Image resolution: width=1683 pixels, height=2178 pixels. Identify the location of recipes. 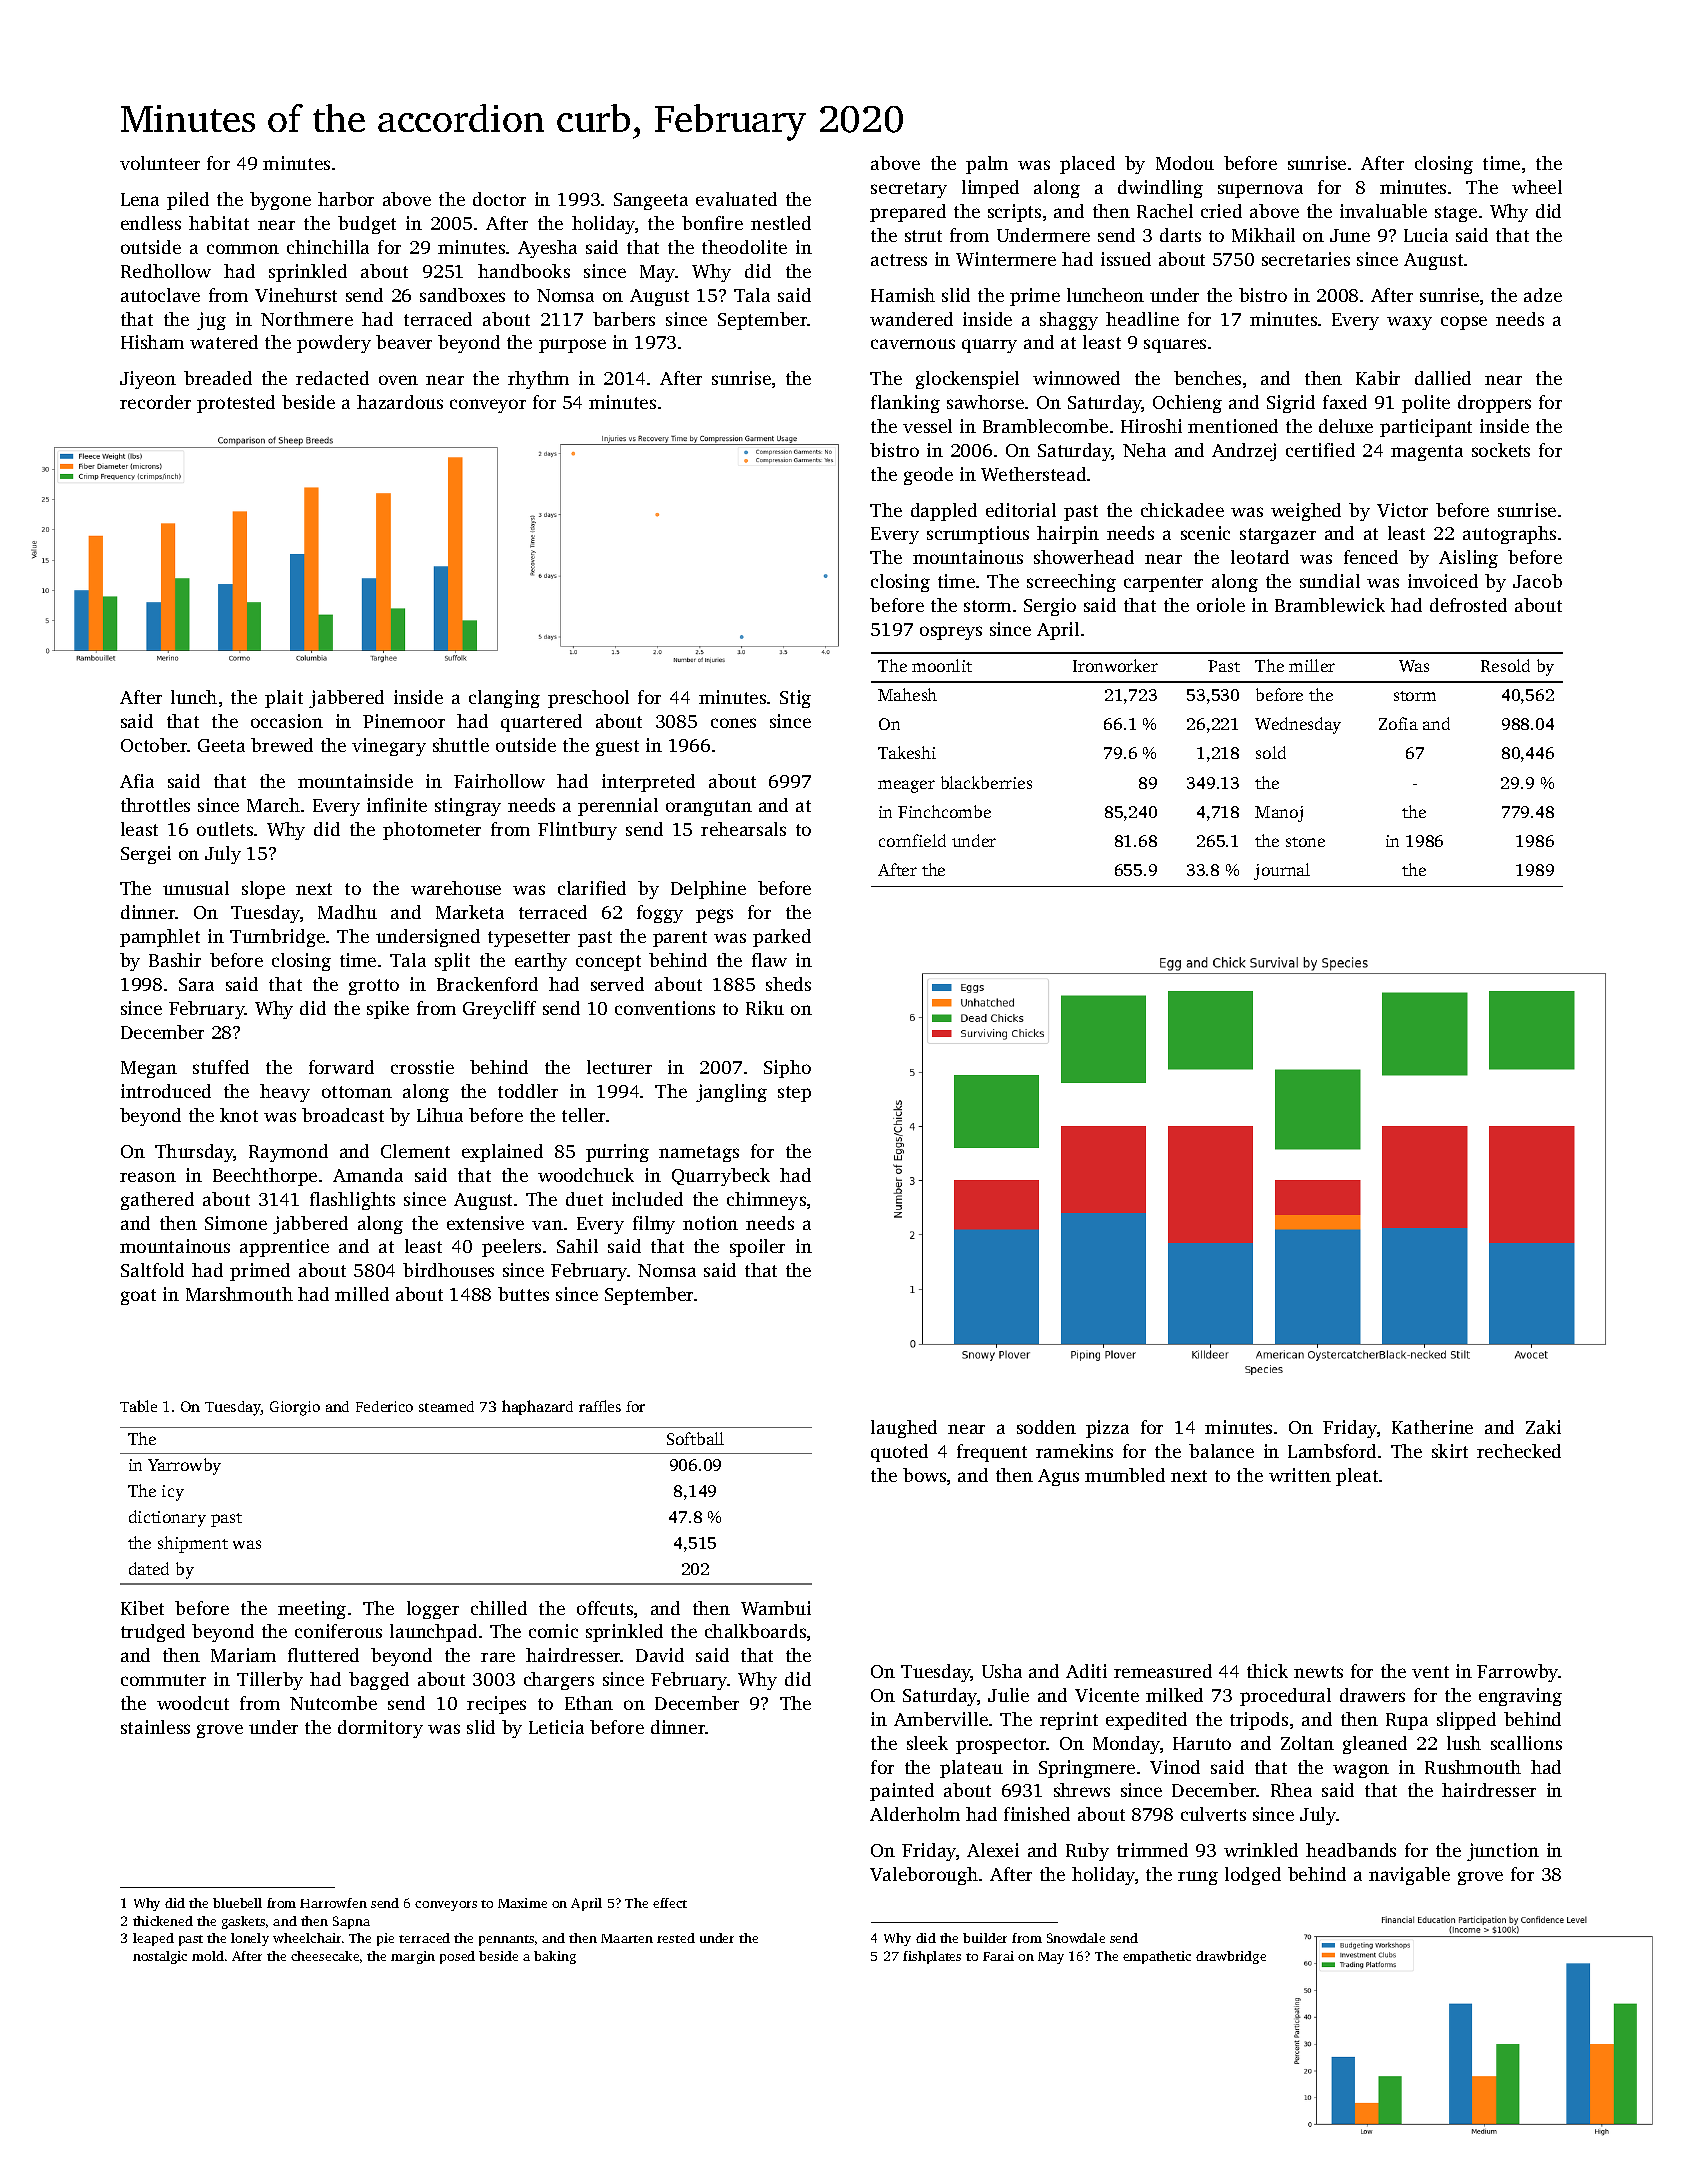
(496, 1705).
